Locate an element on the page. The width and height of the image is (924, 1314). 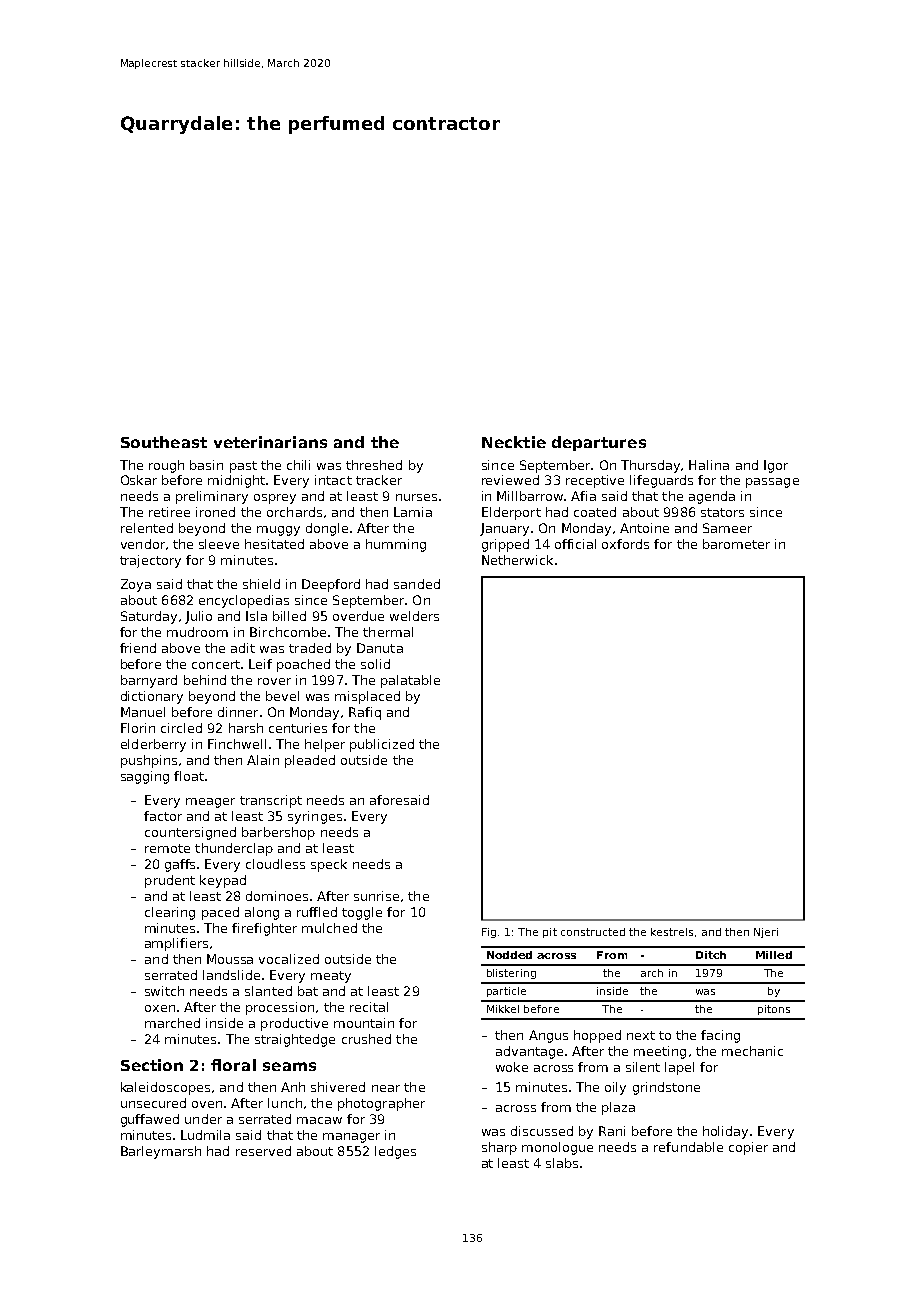
slabs is located at coordinates (562, 1163).
